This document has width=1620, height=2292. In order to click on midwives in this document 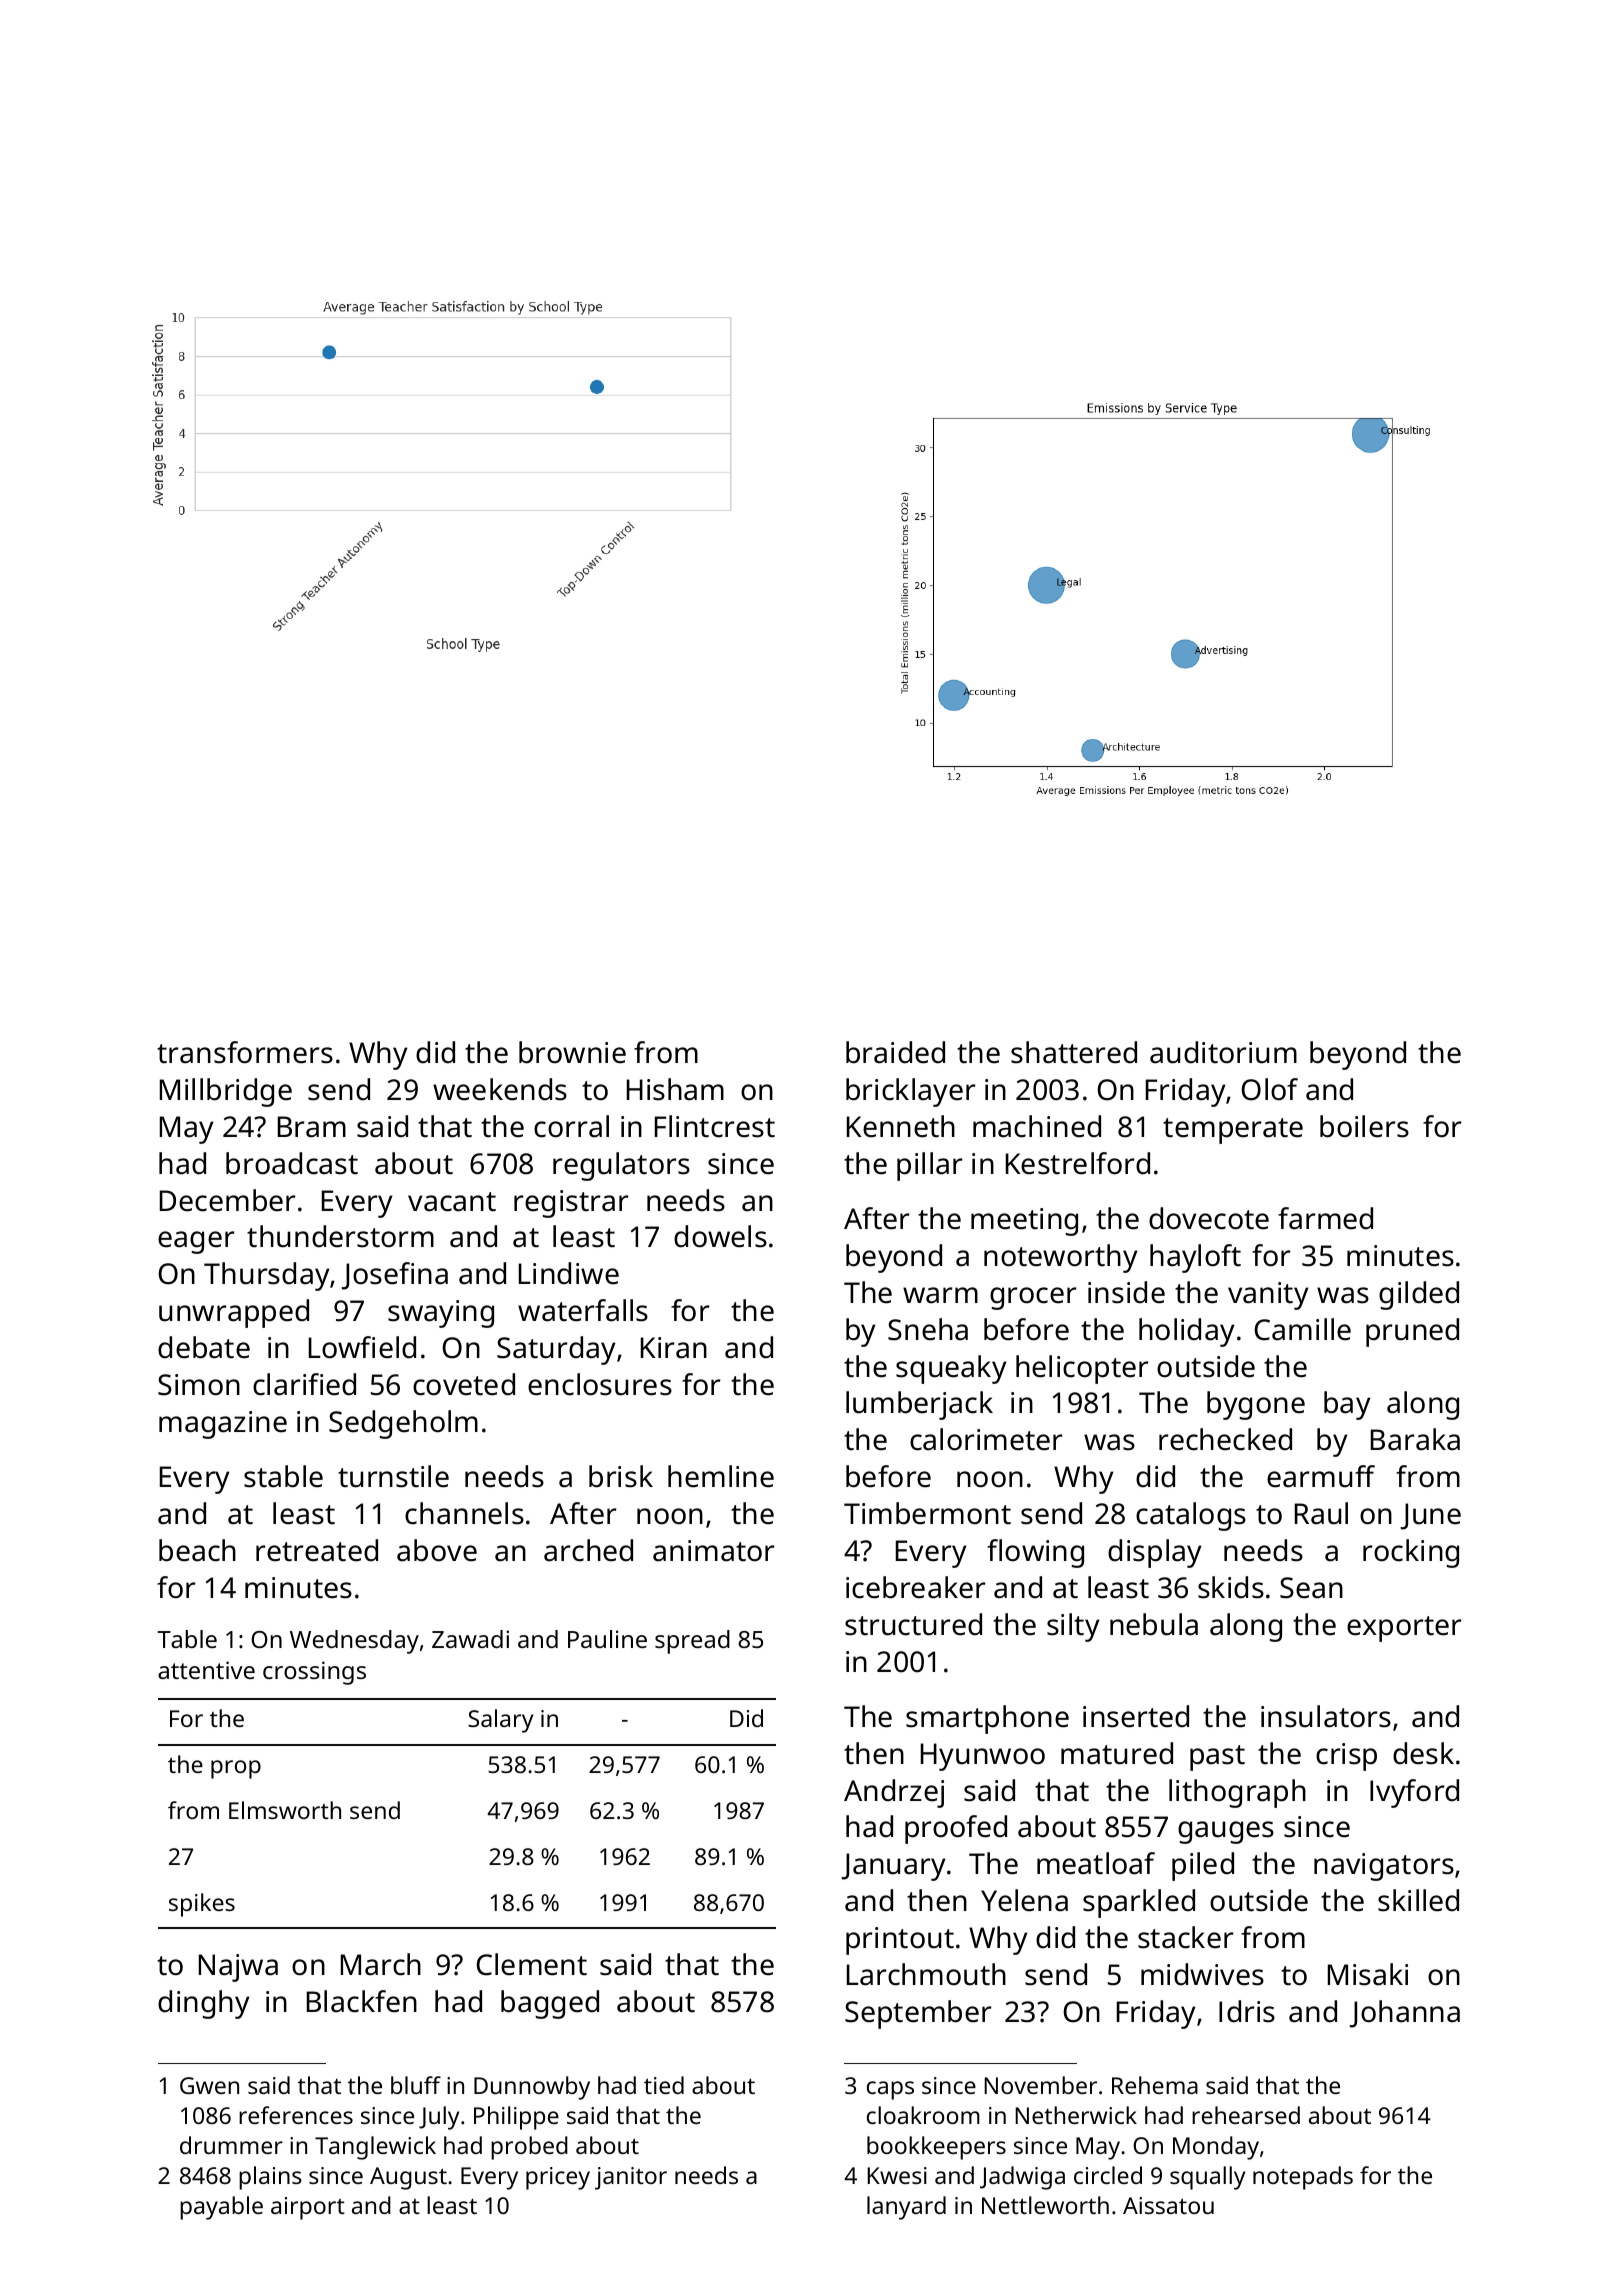, I will do `click(1202, 1974)`.
